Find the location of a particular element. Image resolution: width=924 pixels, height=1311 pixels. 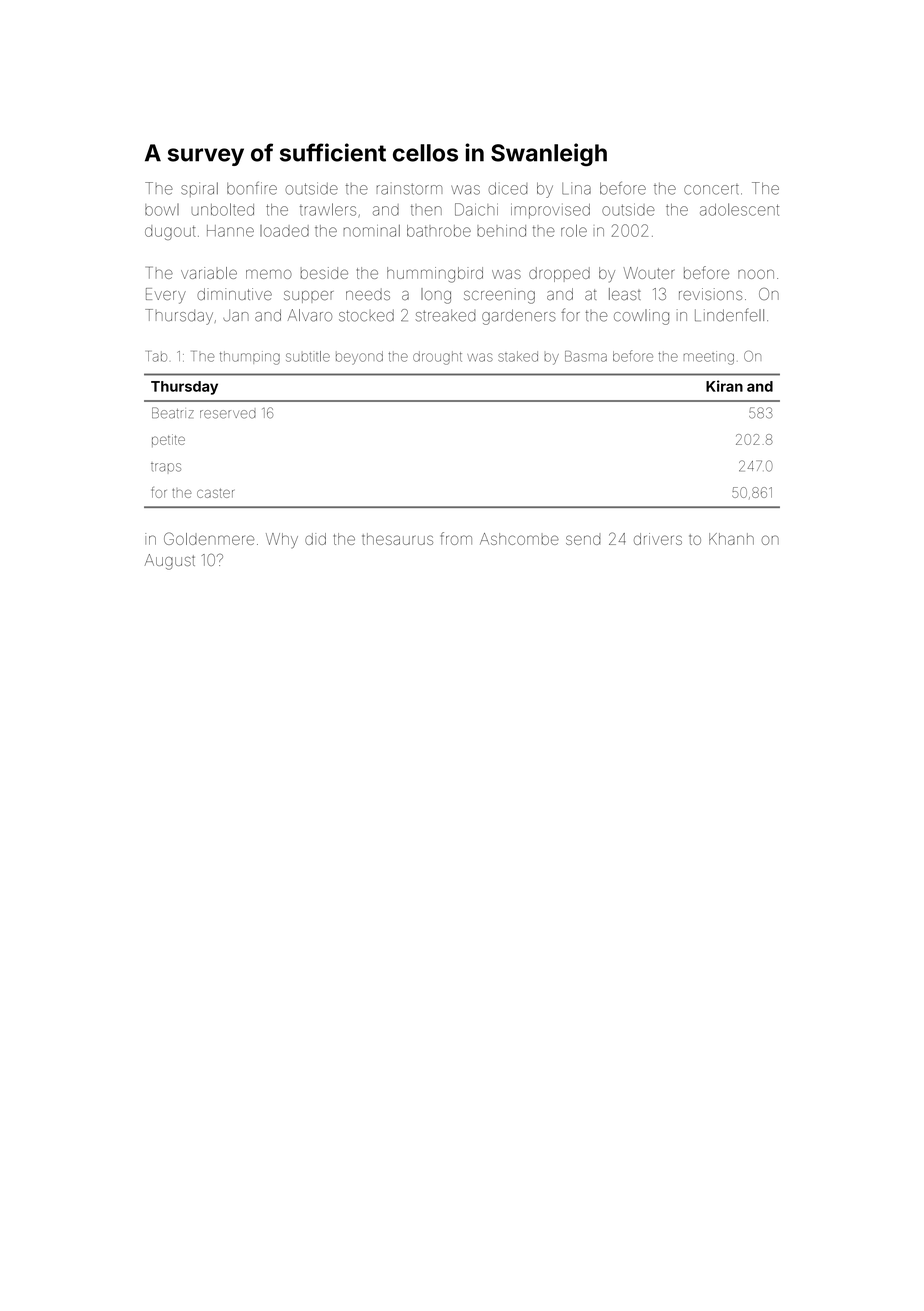

nominal is located at coordinates (371, 231).
